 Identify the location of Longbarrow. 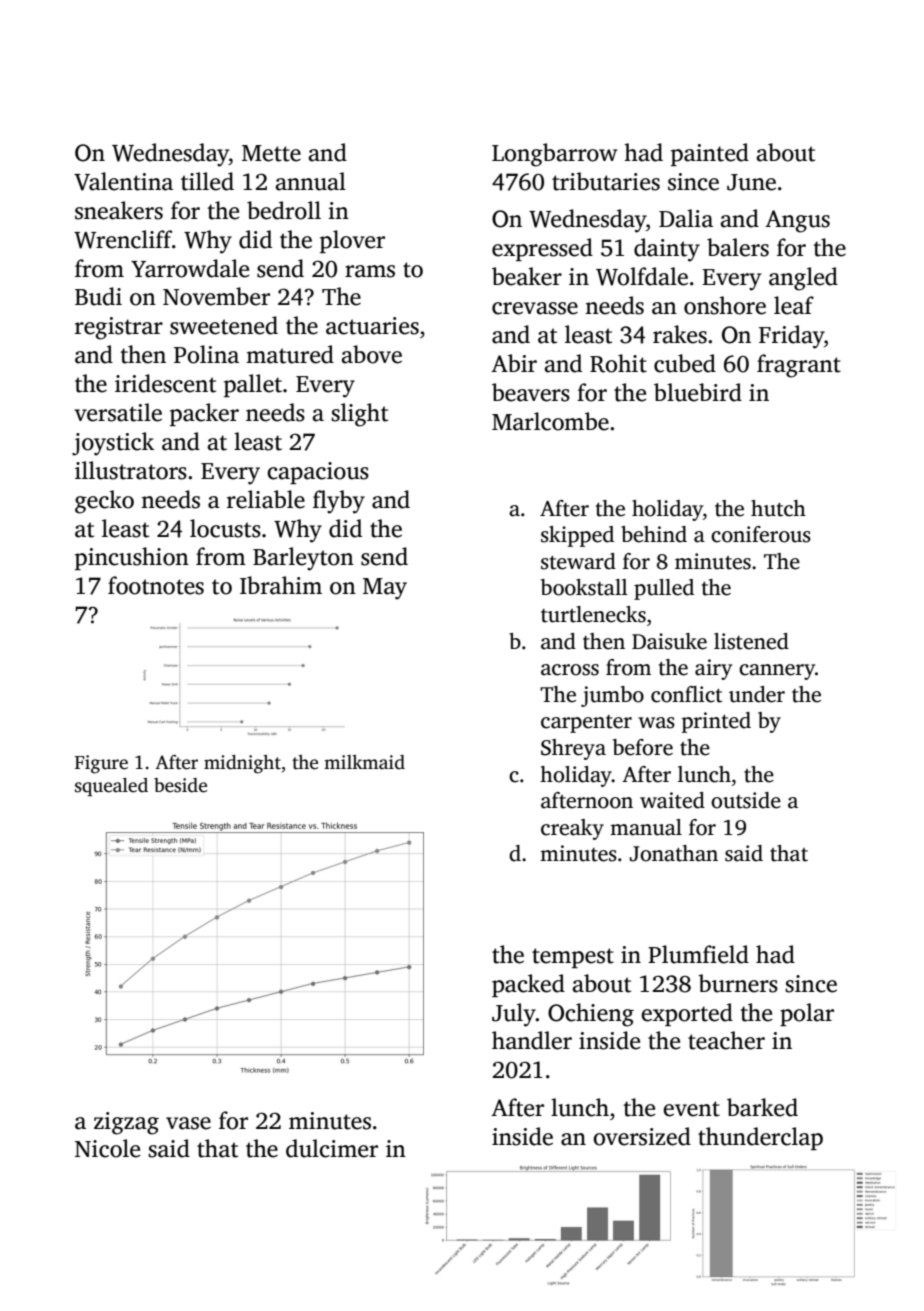
(554, 155).
